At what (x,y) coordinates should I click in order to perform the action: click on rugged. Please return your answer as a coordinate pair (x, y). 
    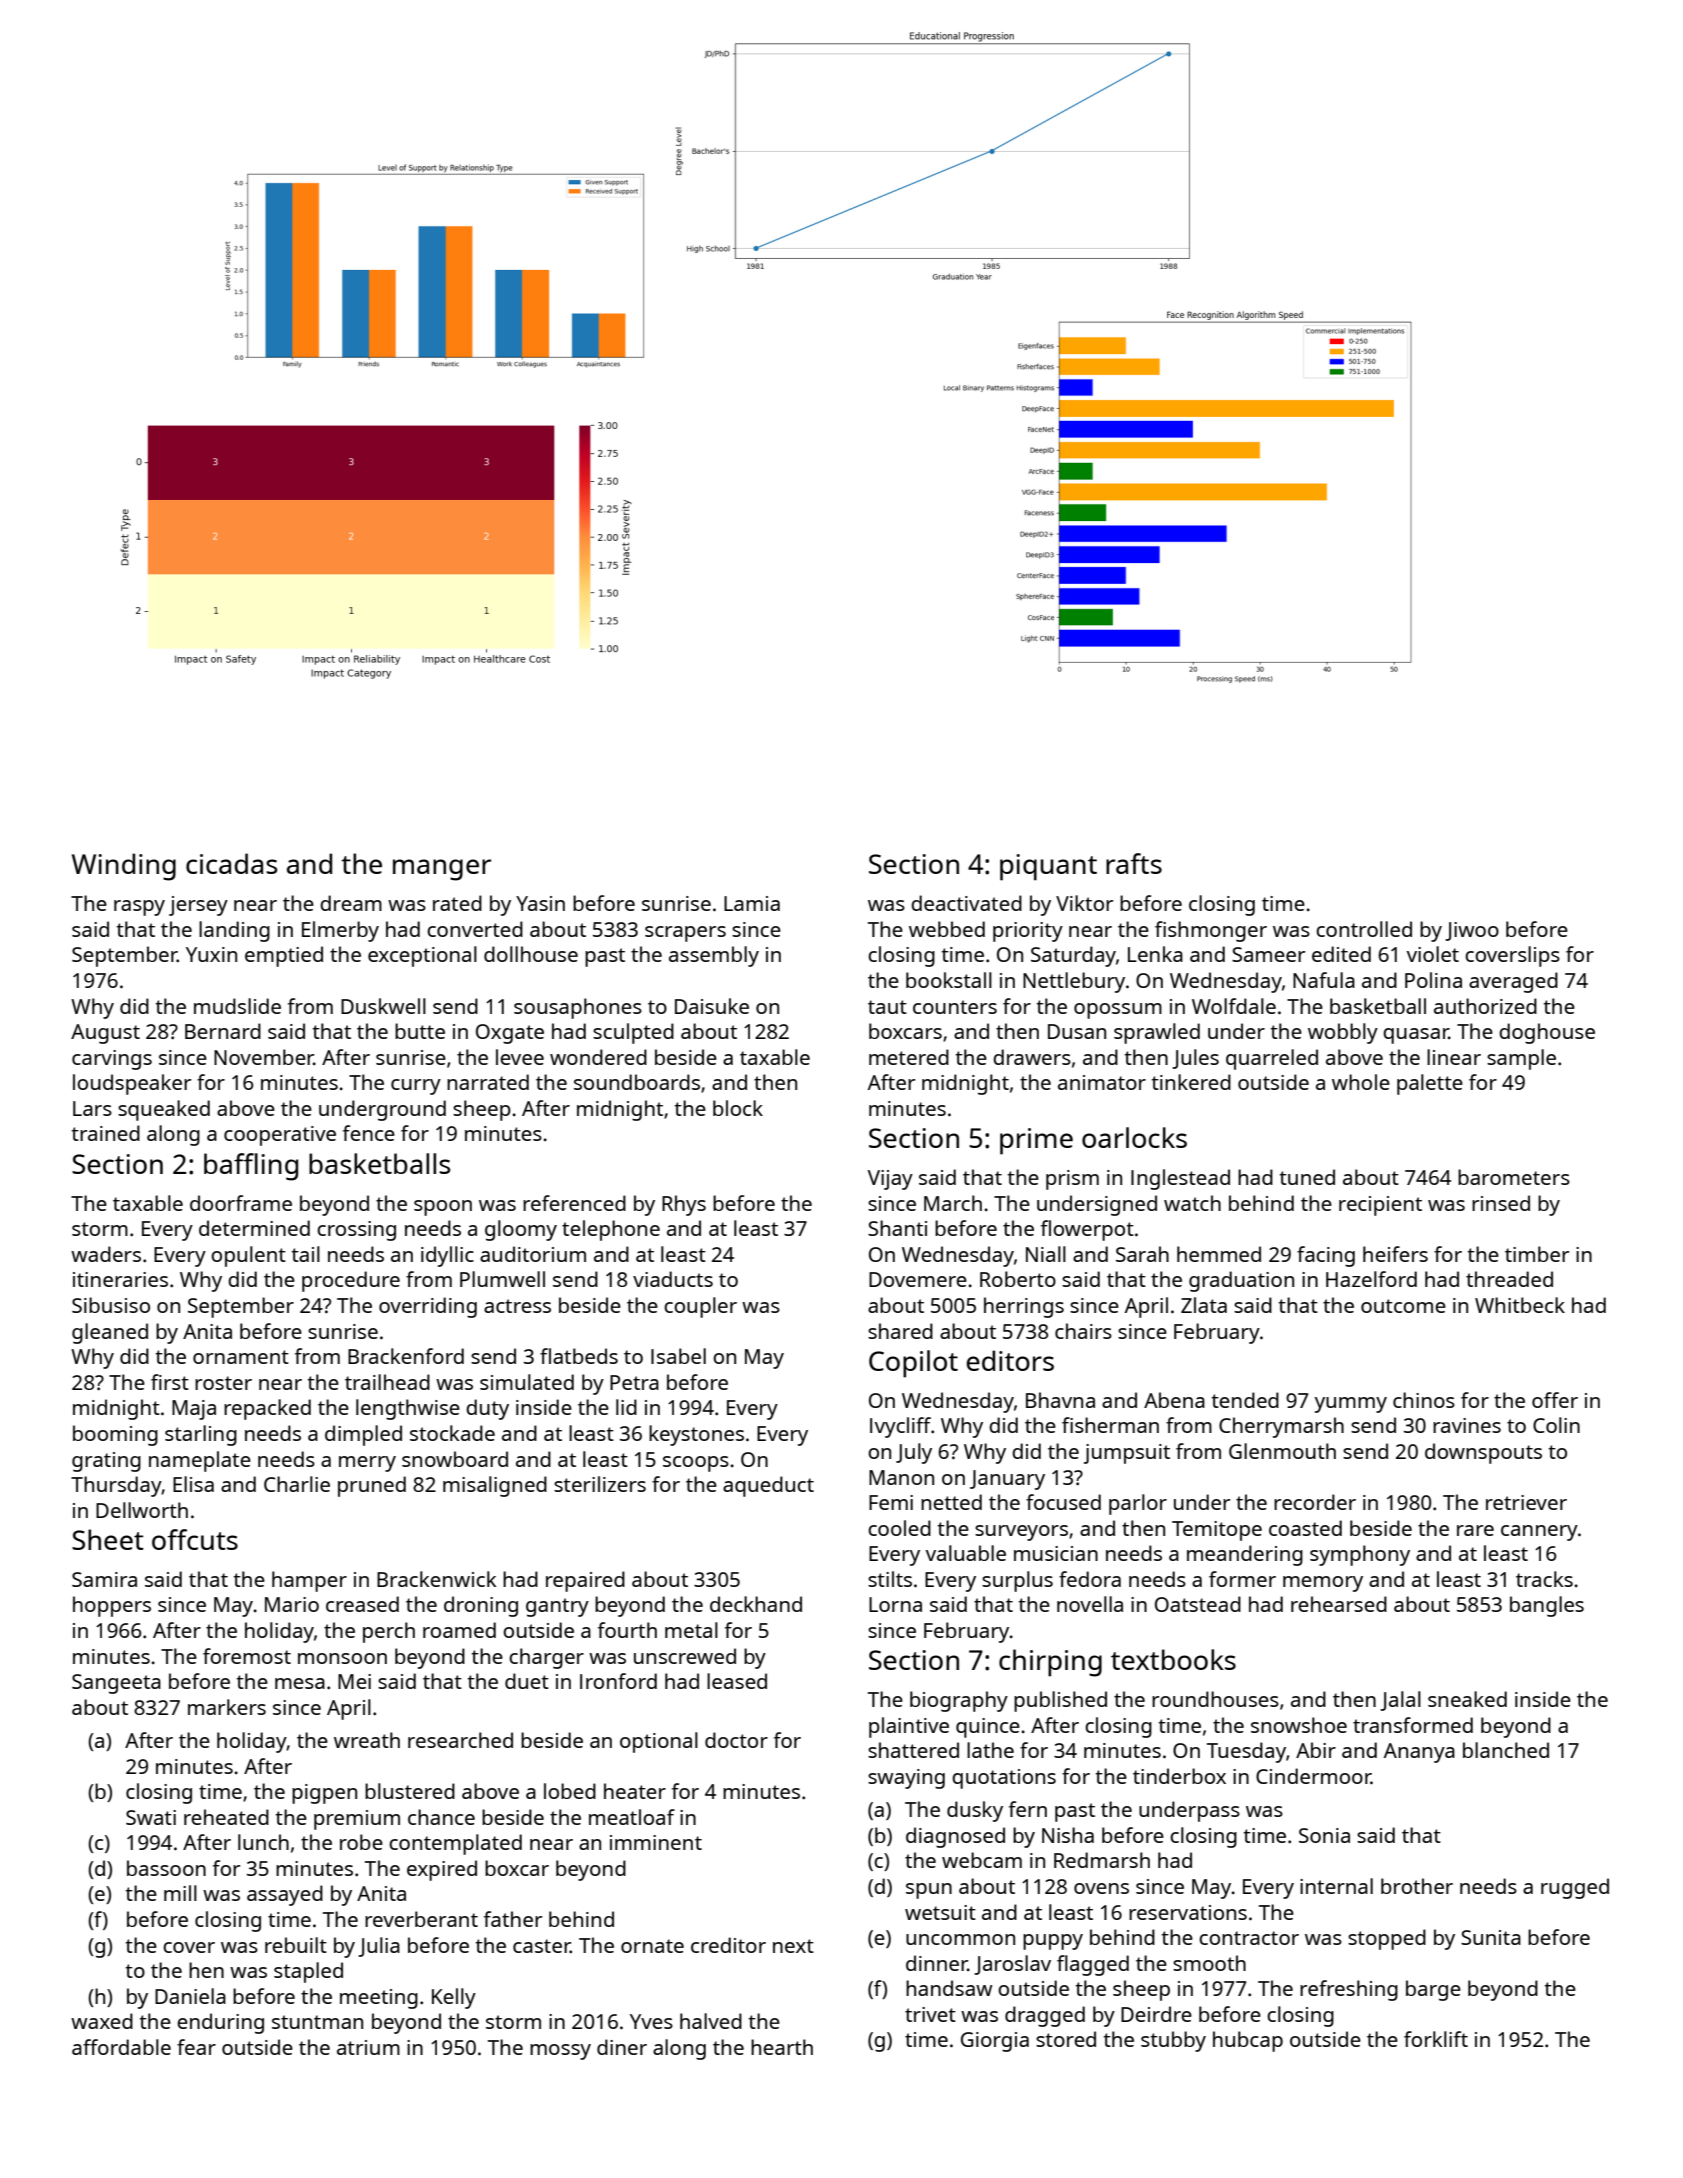
    Looking at the image, I should click on (1575, 1888).
